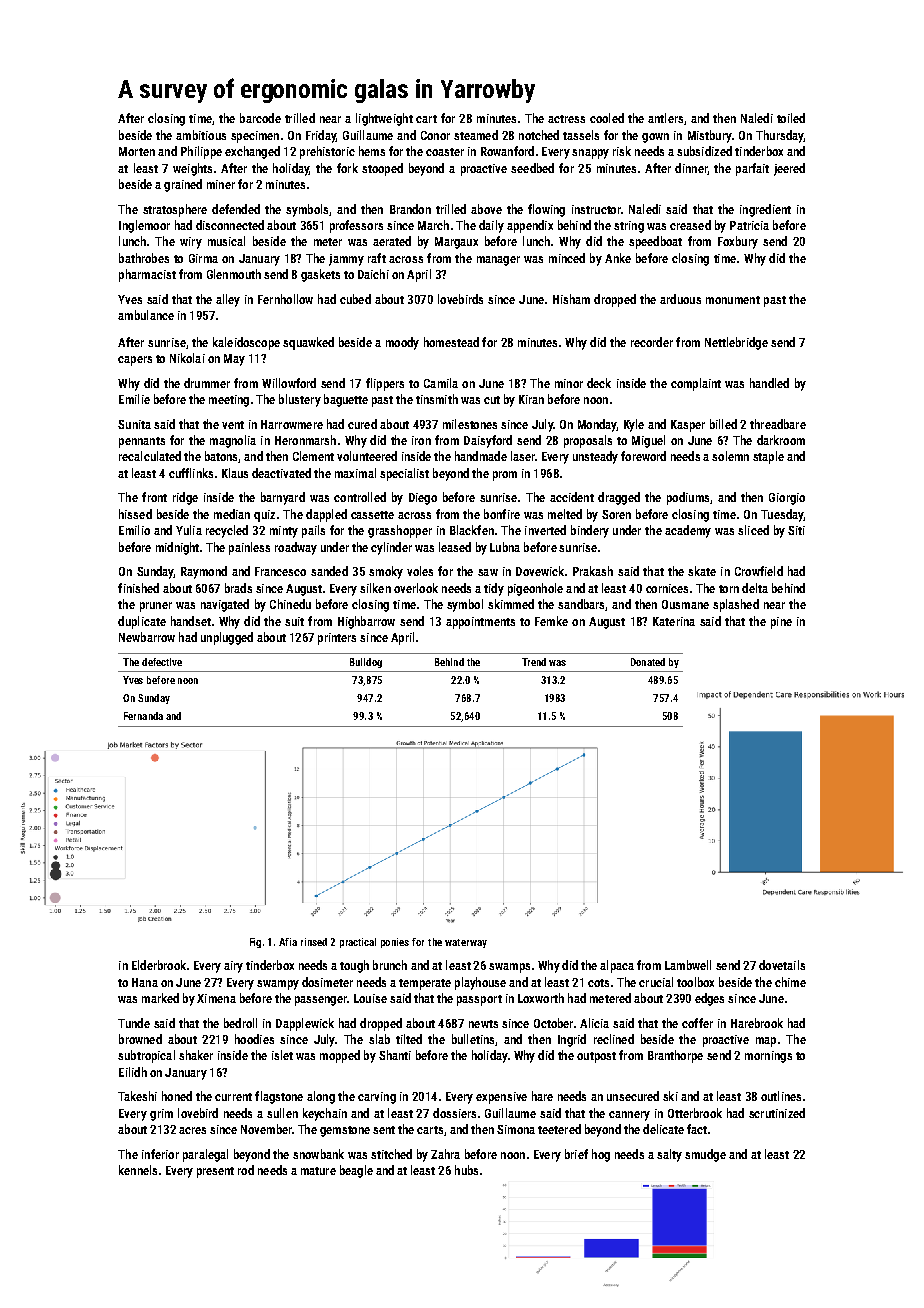 This page has width=924, height=1308. Describe the element at coordinates (669, 1155) in the page. I see `salty` at that location.
